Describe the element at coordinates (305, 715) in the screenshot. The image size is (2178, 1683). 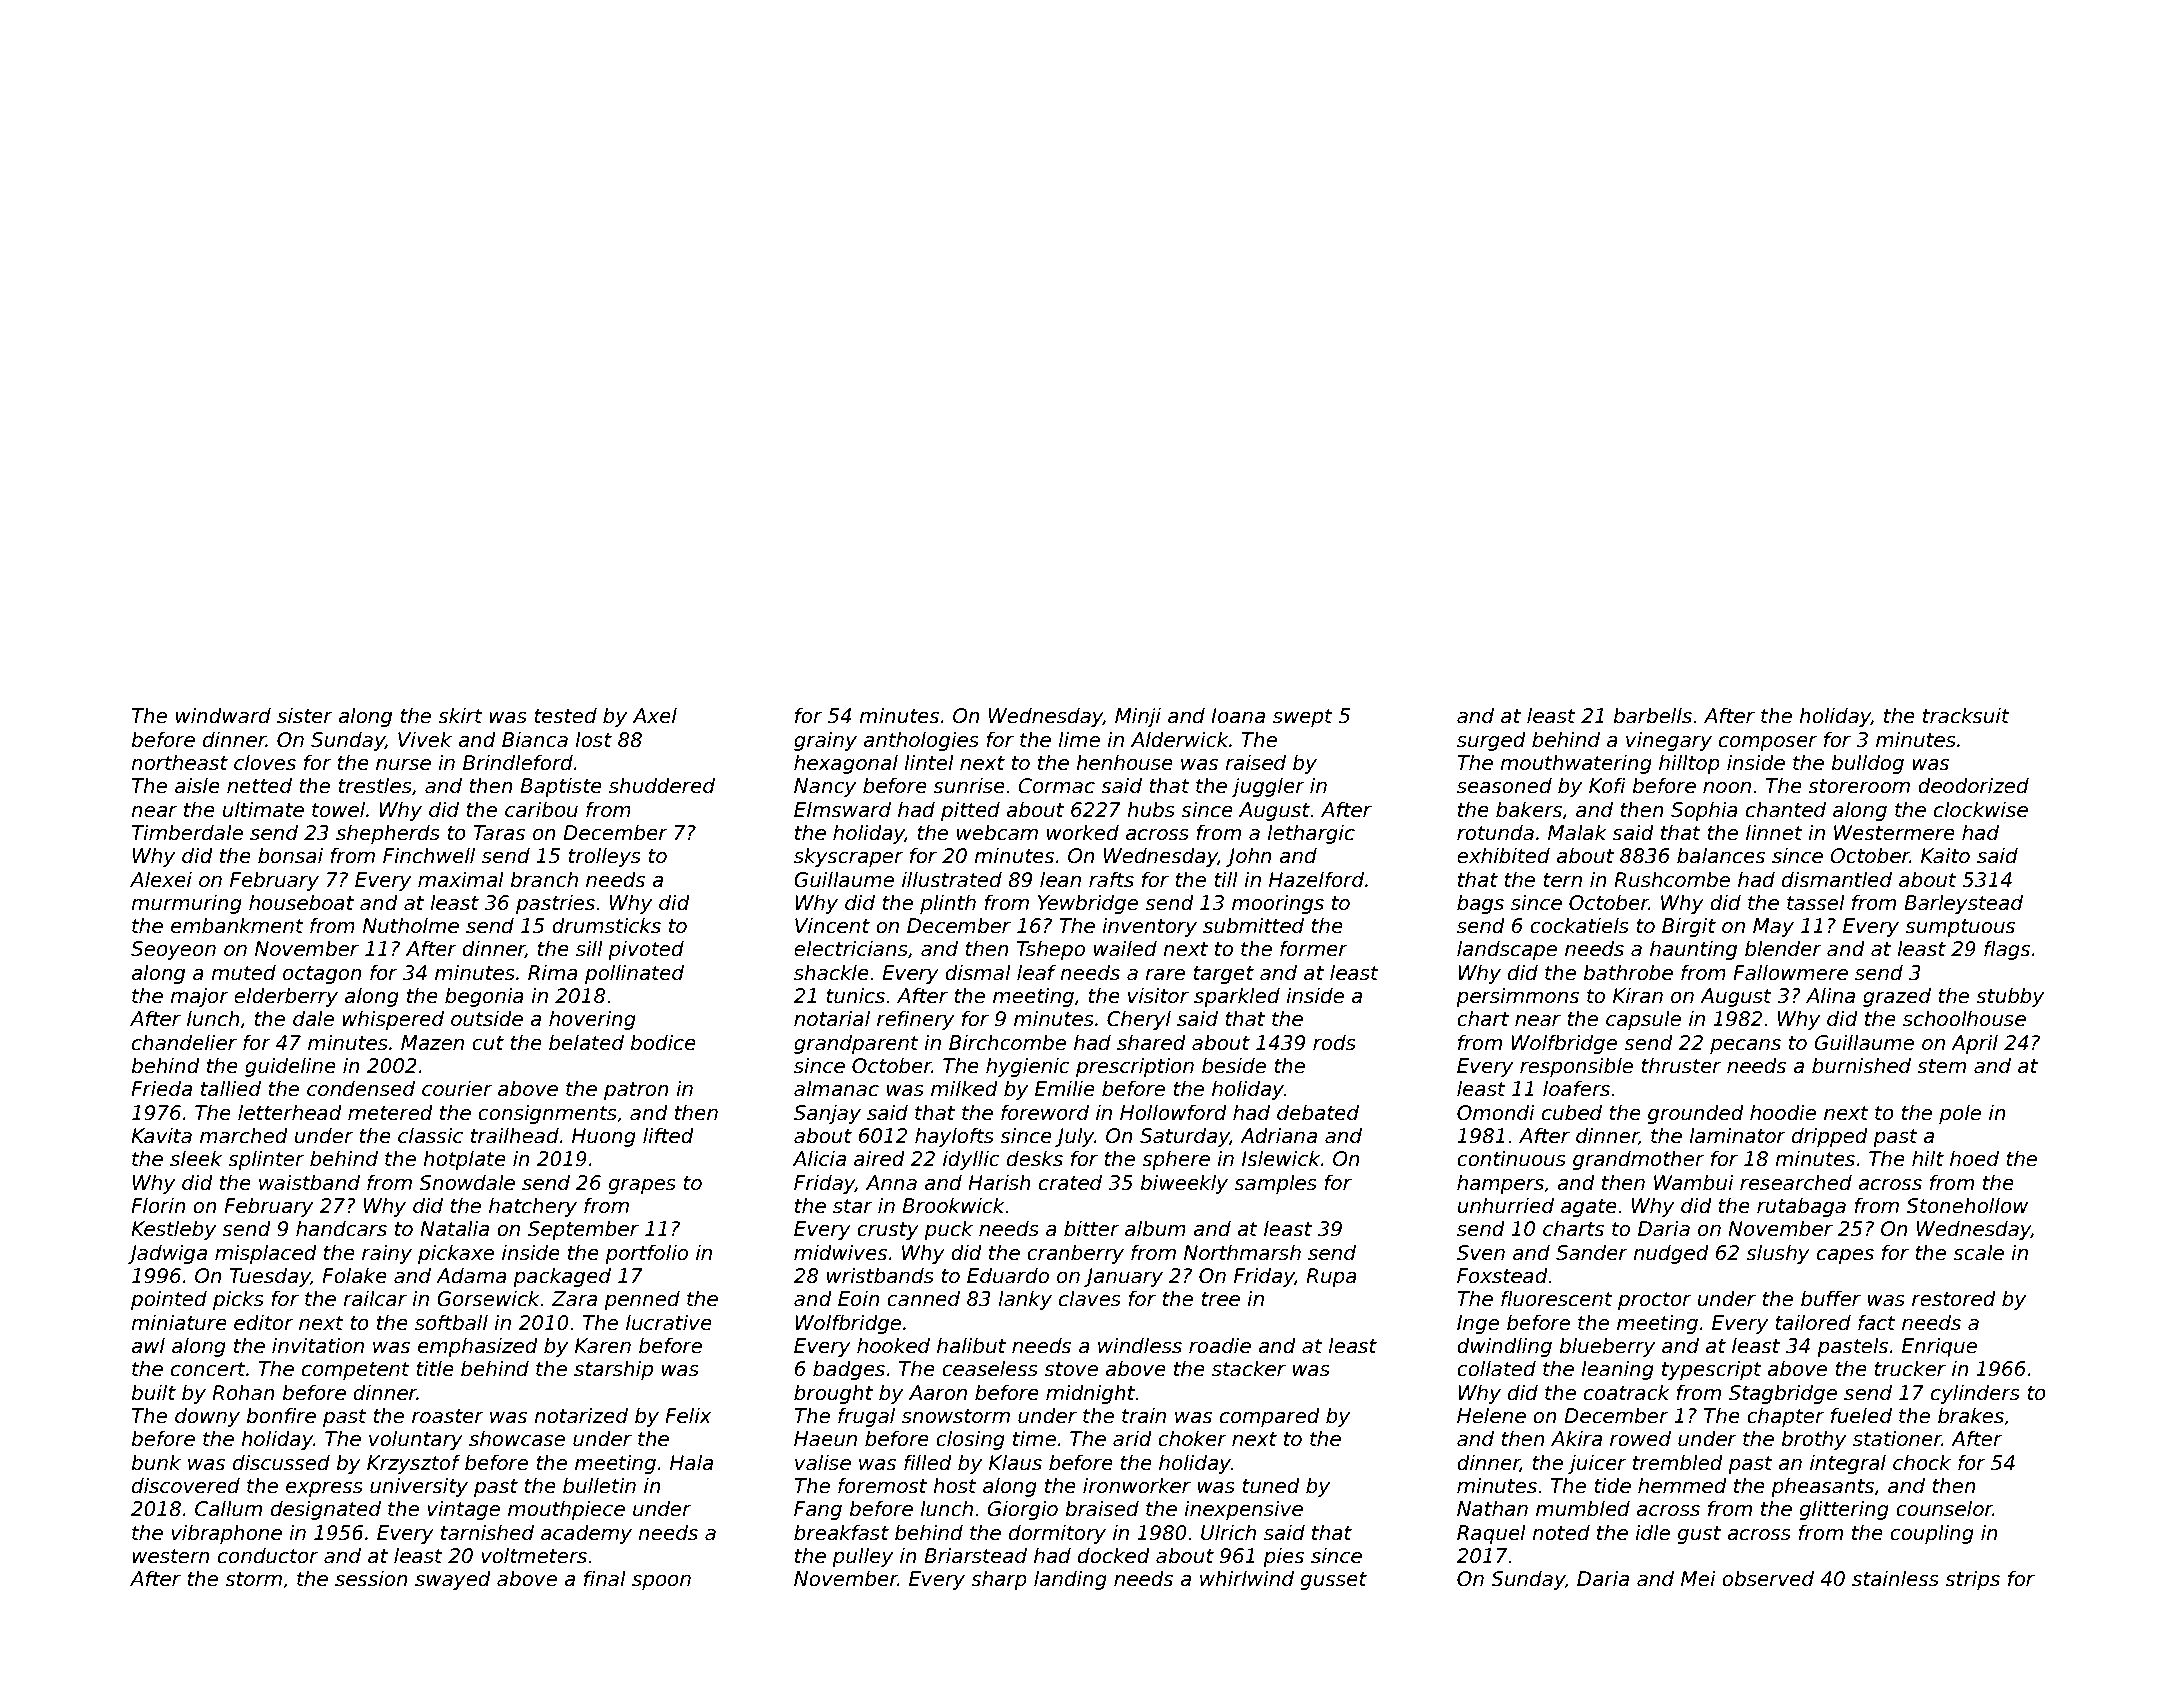
I see `sister` at that location.
